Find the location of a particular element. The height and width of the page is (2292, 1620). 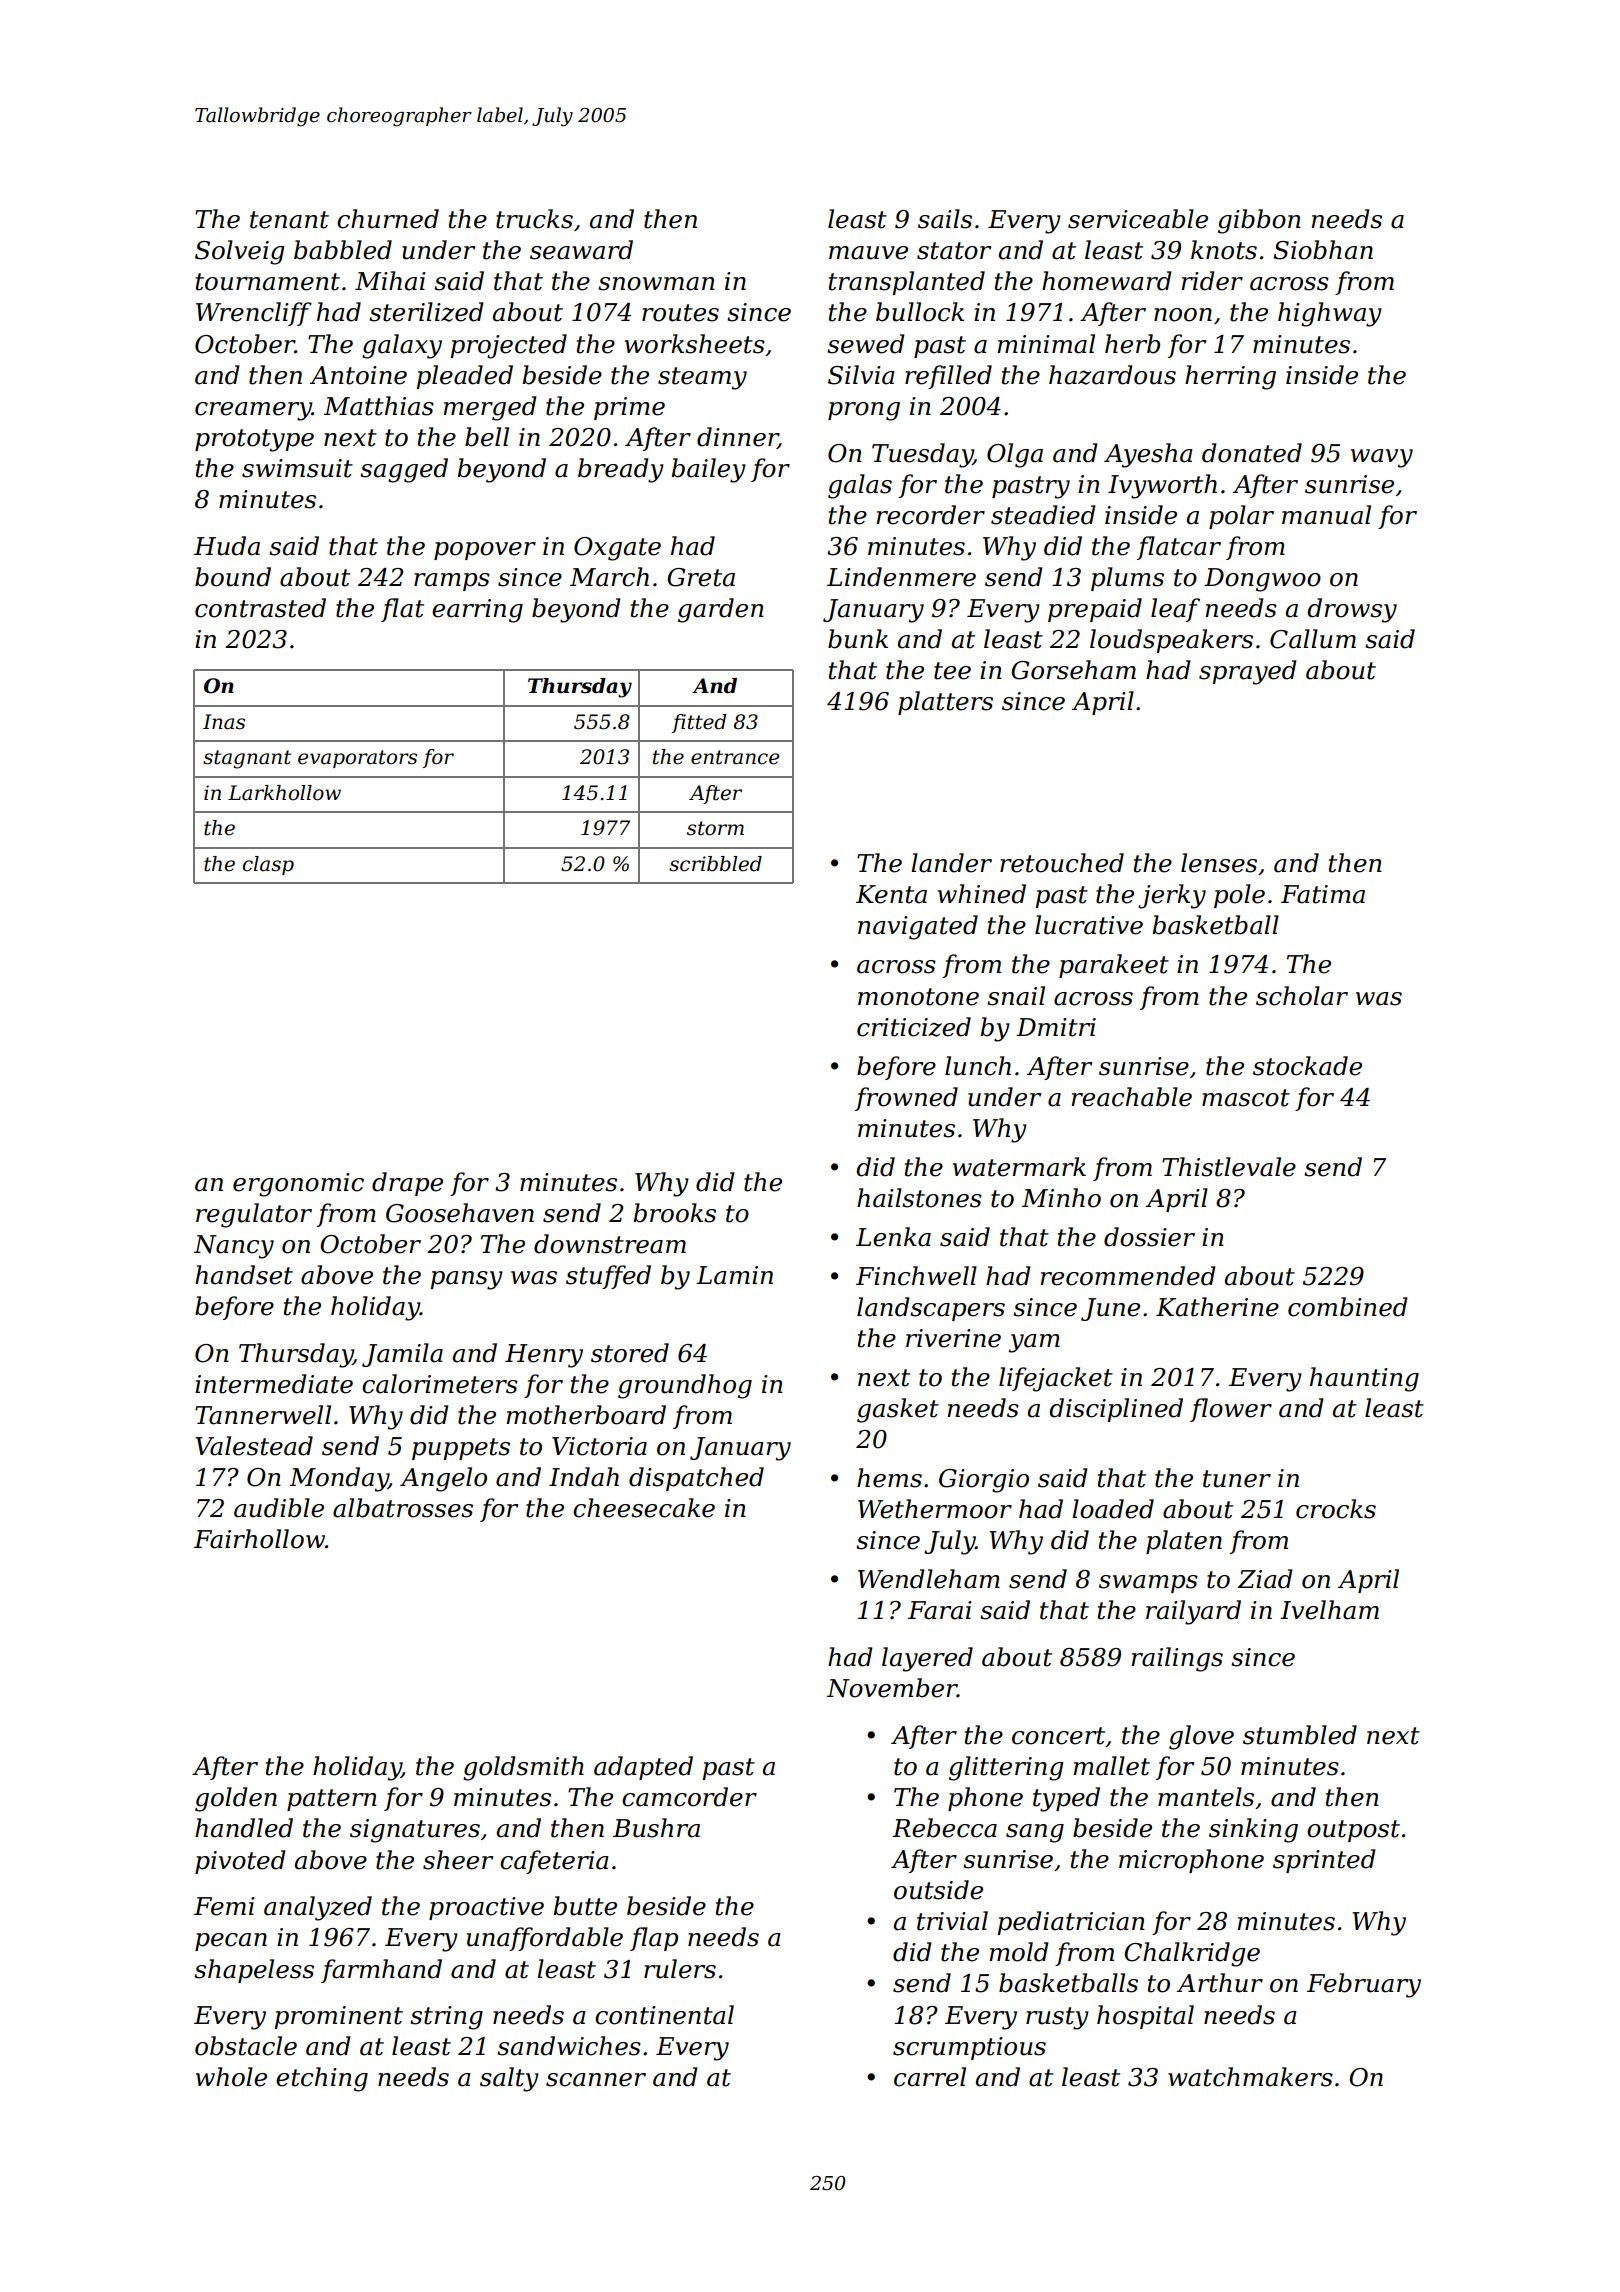

Lenka is located at coordinates (893, 1237).
